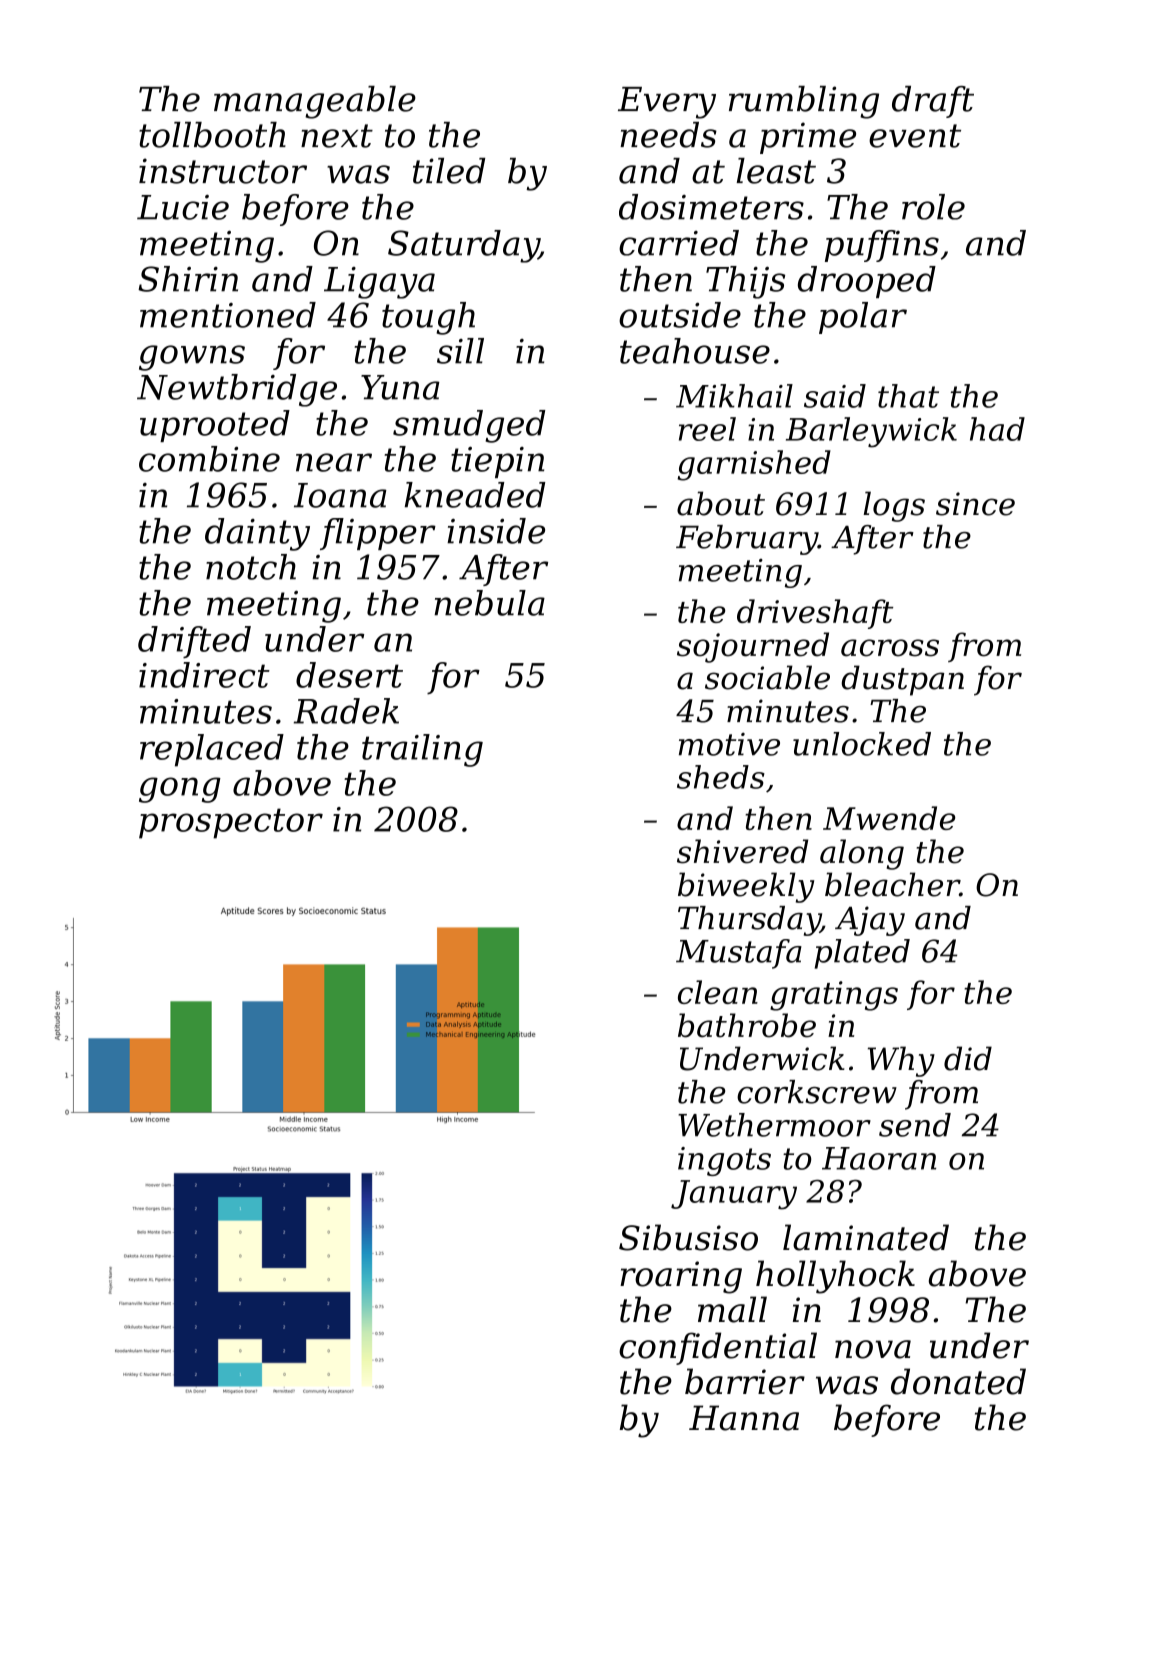  Describe the element at coordinates (449, 171) in the screenshot. I see `tiled` at that location.
